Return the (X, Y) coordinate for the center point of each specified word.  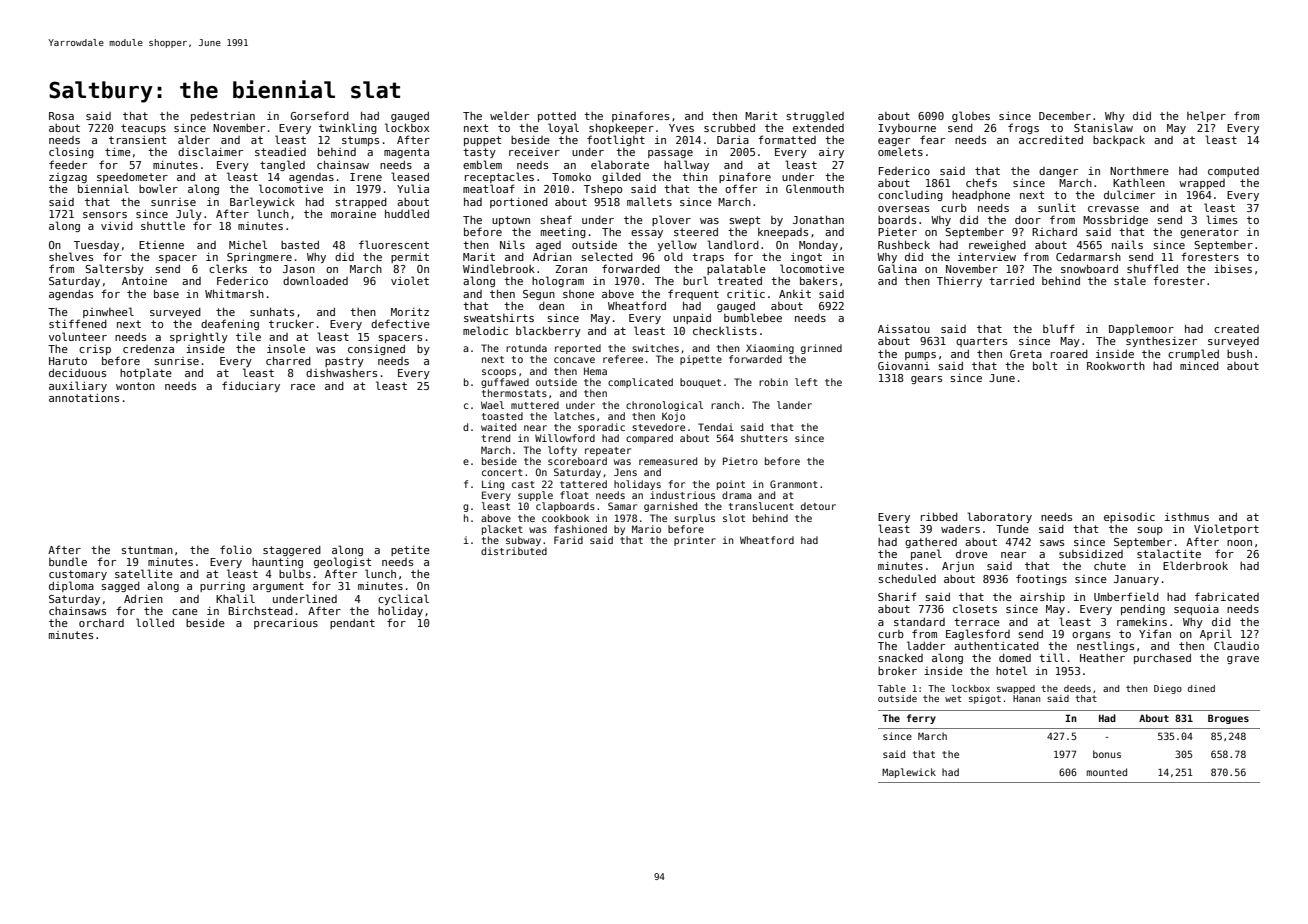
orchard (101, 623)
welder (509, 115)
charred (288, 360)
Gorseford (320, 115)
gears (926, 380)
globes (971, 116)
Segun (539, 295)
